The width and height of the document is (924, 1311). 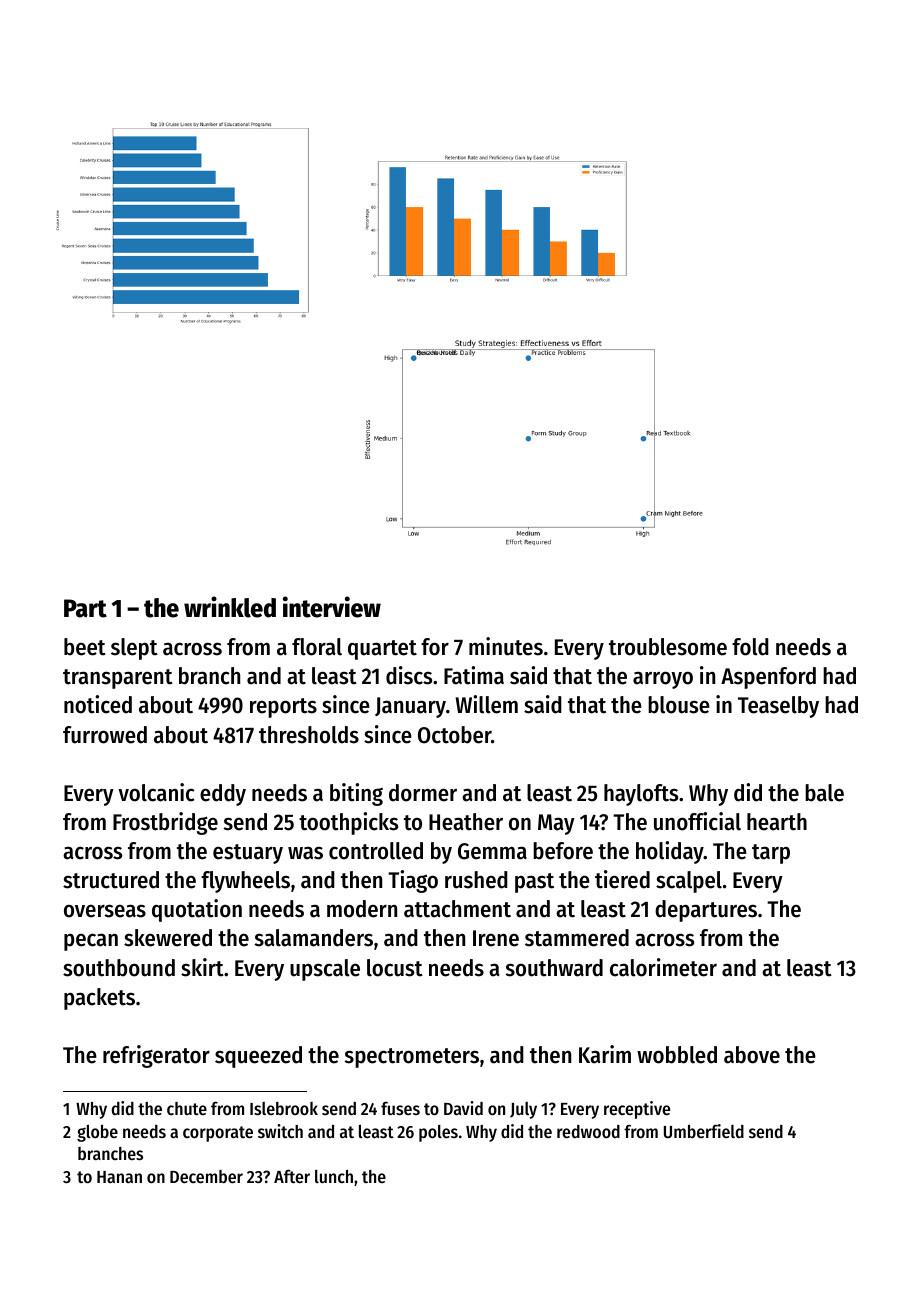 I want to click on wrinkled, so click(x=230, y=607).
